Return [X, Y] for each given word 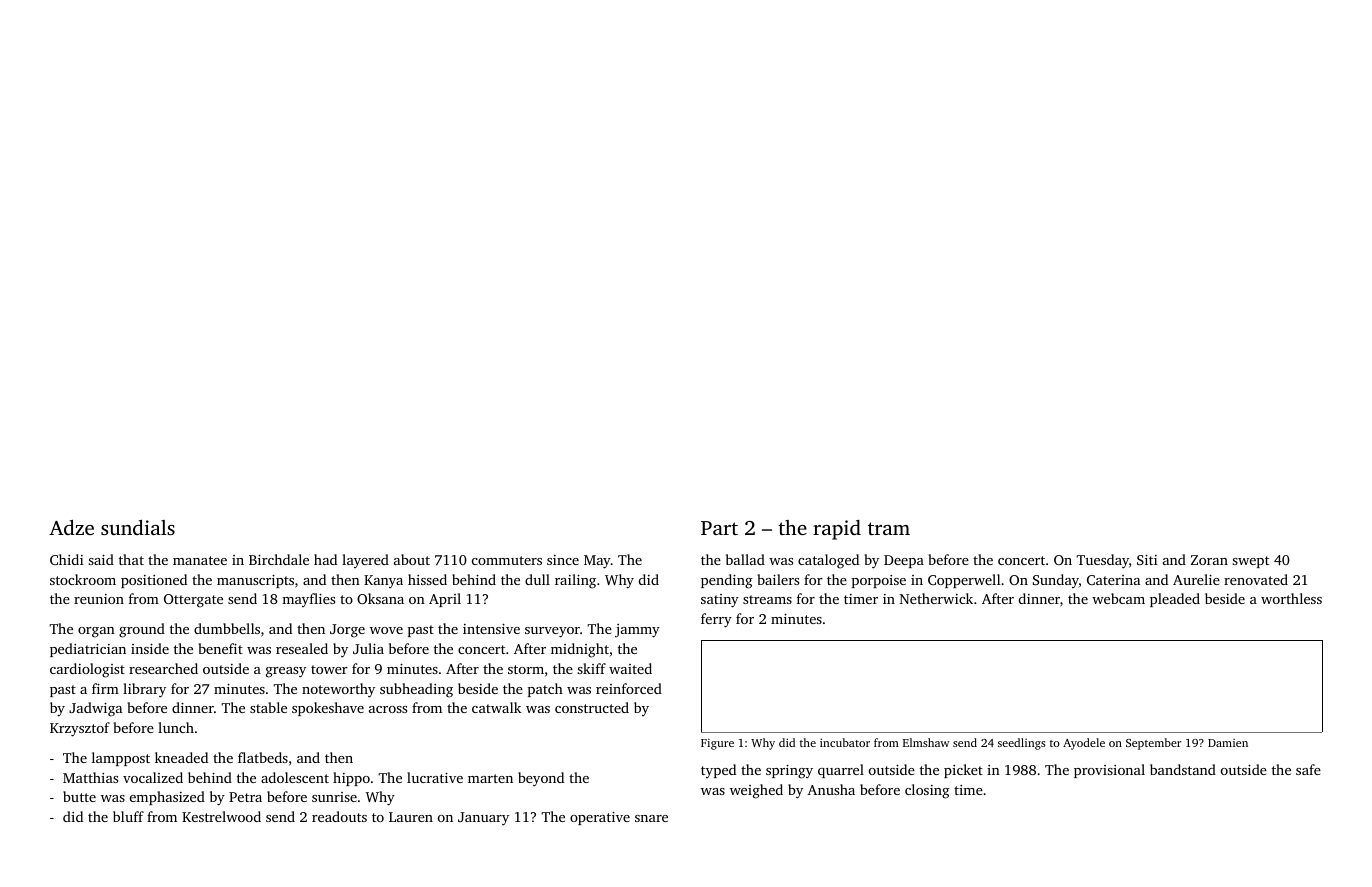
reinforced [629, 688]
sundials [138, 527]
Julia [368, 648]
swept [1250, 562]
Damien [1228, 743]
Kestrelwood [221, 816]
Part [719, 528]
